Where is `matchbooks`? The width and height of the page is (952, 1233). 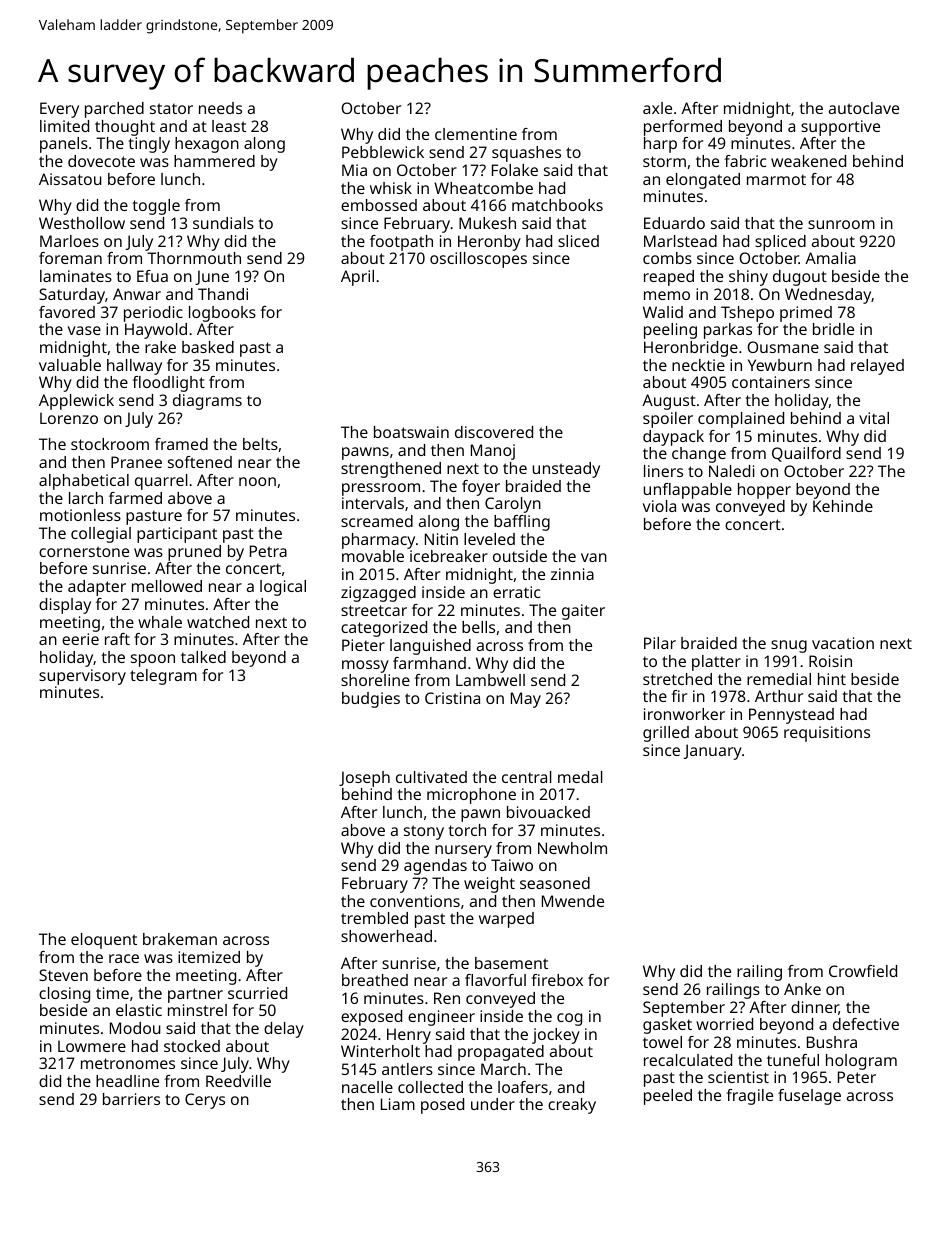 matchbooks is located at coordinates (557, 205).
